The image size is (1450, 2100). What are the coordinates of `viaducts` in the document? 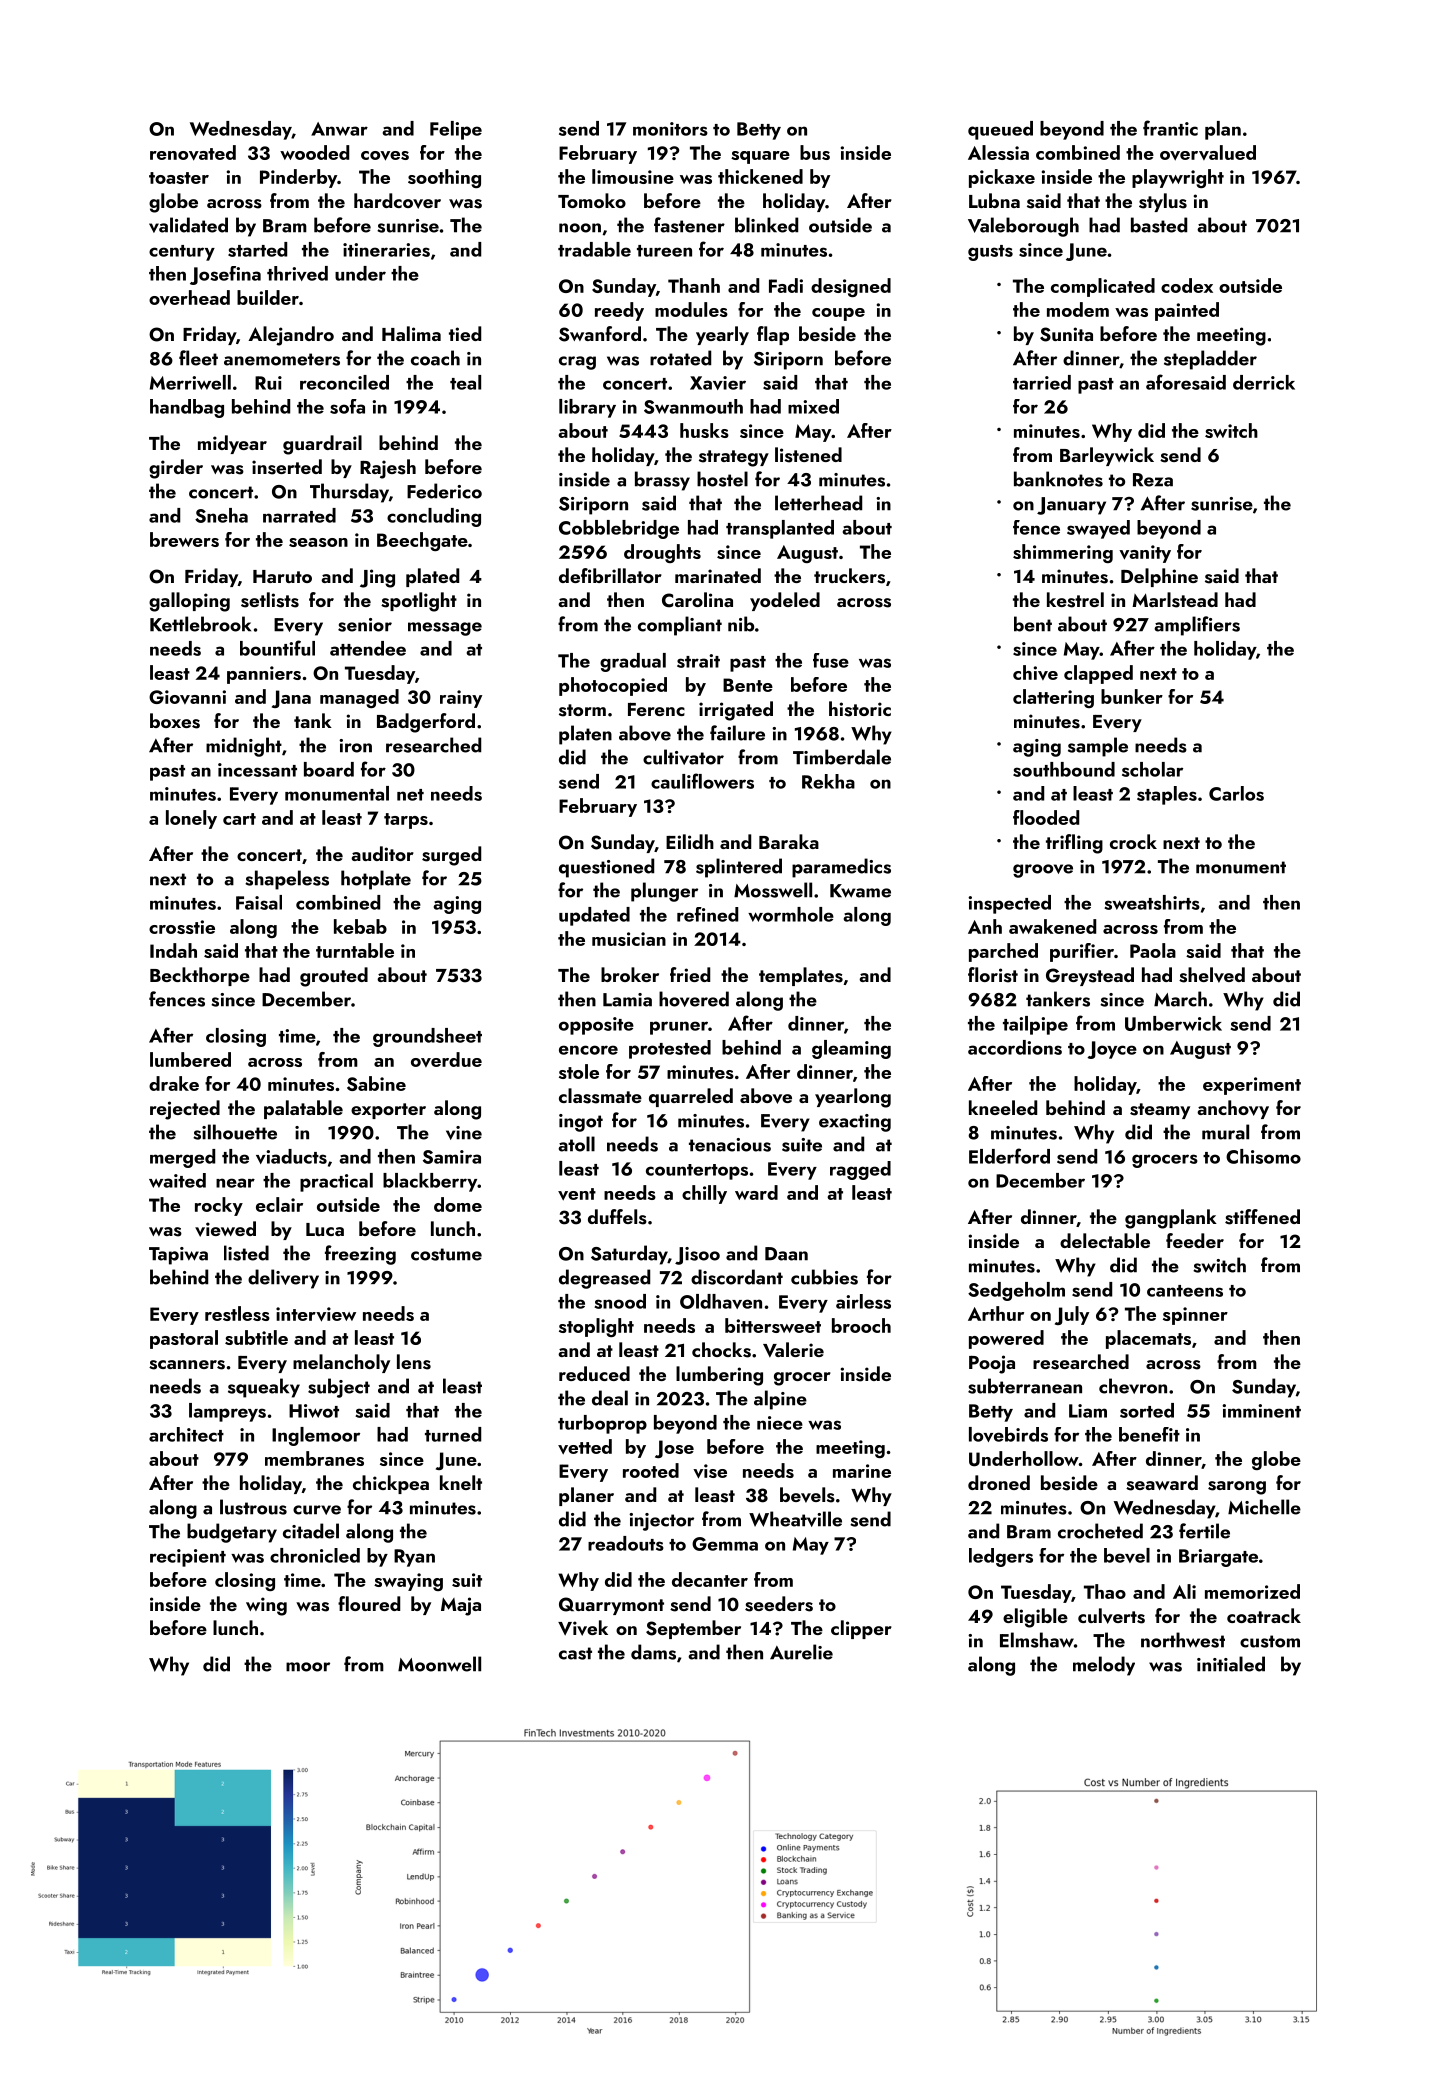 It's located at (291, 1156).
